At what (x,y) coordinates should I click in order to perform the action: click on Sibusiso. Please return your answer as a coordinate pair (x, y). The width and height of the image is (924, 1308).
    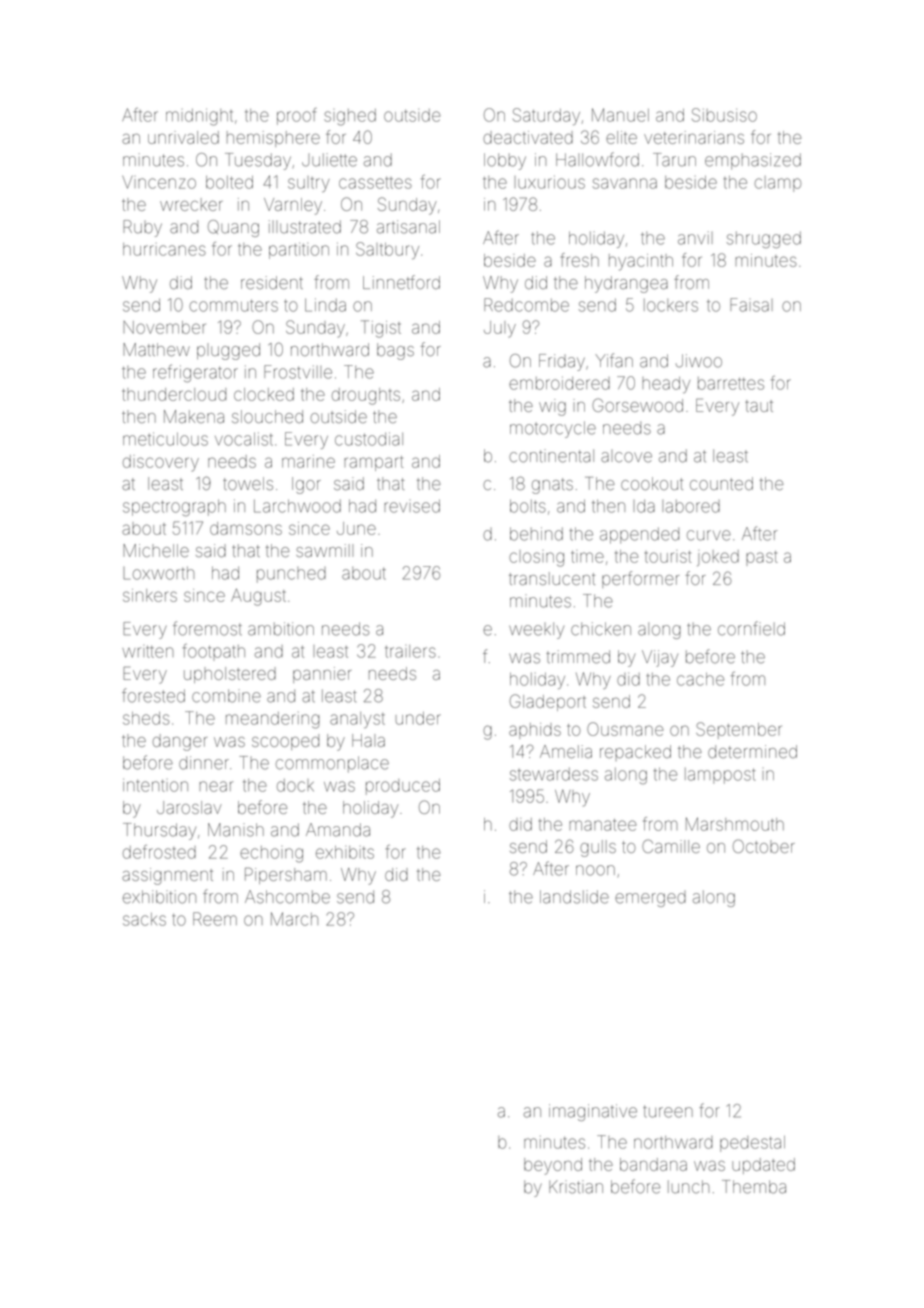
    Looking at the image, I should click on (724, 115).
